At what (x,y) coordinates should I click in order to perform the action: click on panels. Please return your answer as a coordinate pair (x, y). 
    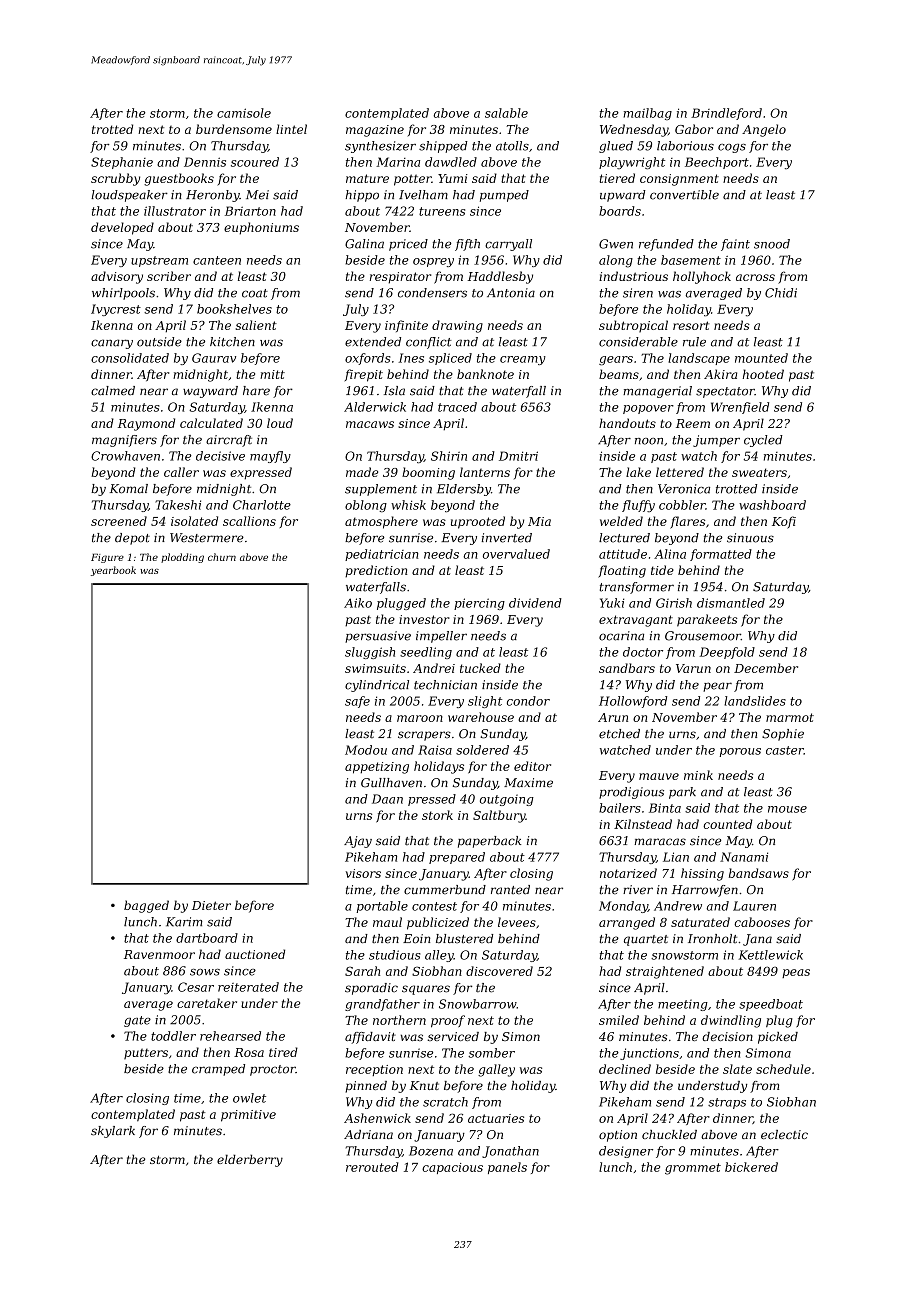
    Looking at the image, I should click on (507, 1168).
